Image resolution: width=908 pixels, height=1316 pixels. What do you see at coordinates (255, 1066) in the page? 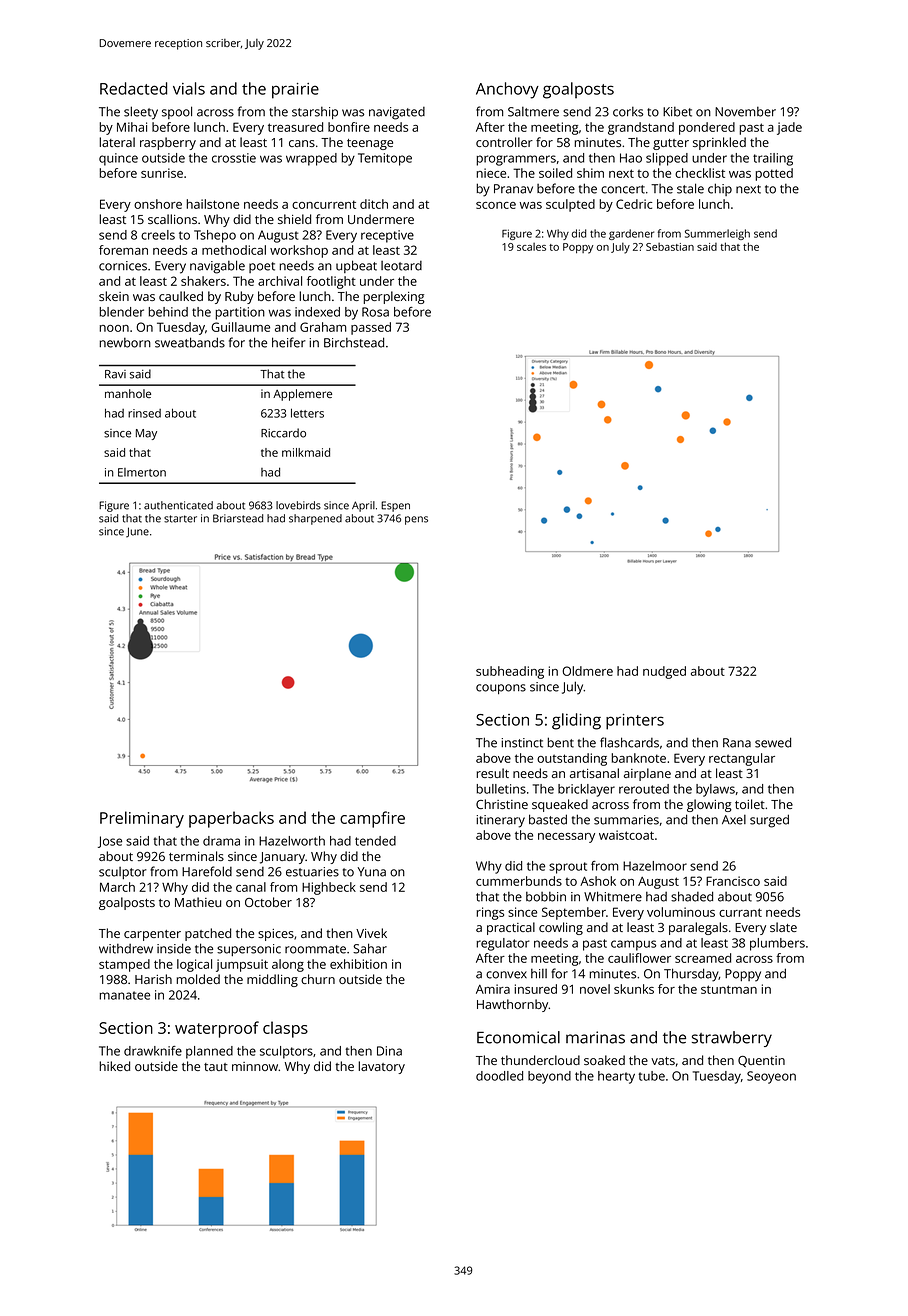
I see `minnow` at bounding box center [255, 1066].
